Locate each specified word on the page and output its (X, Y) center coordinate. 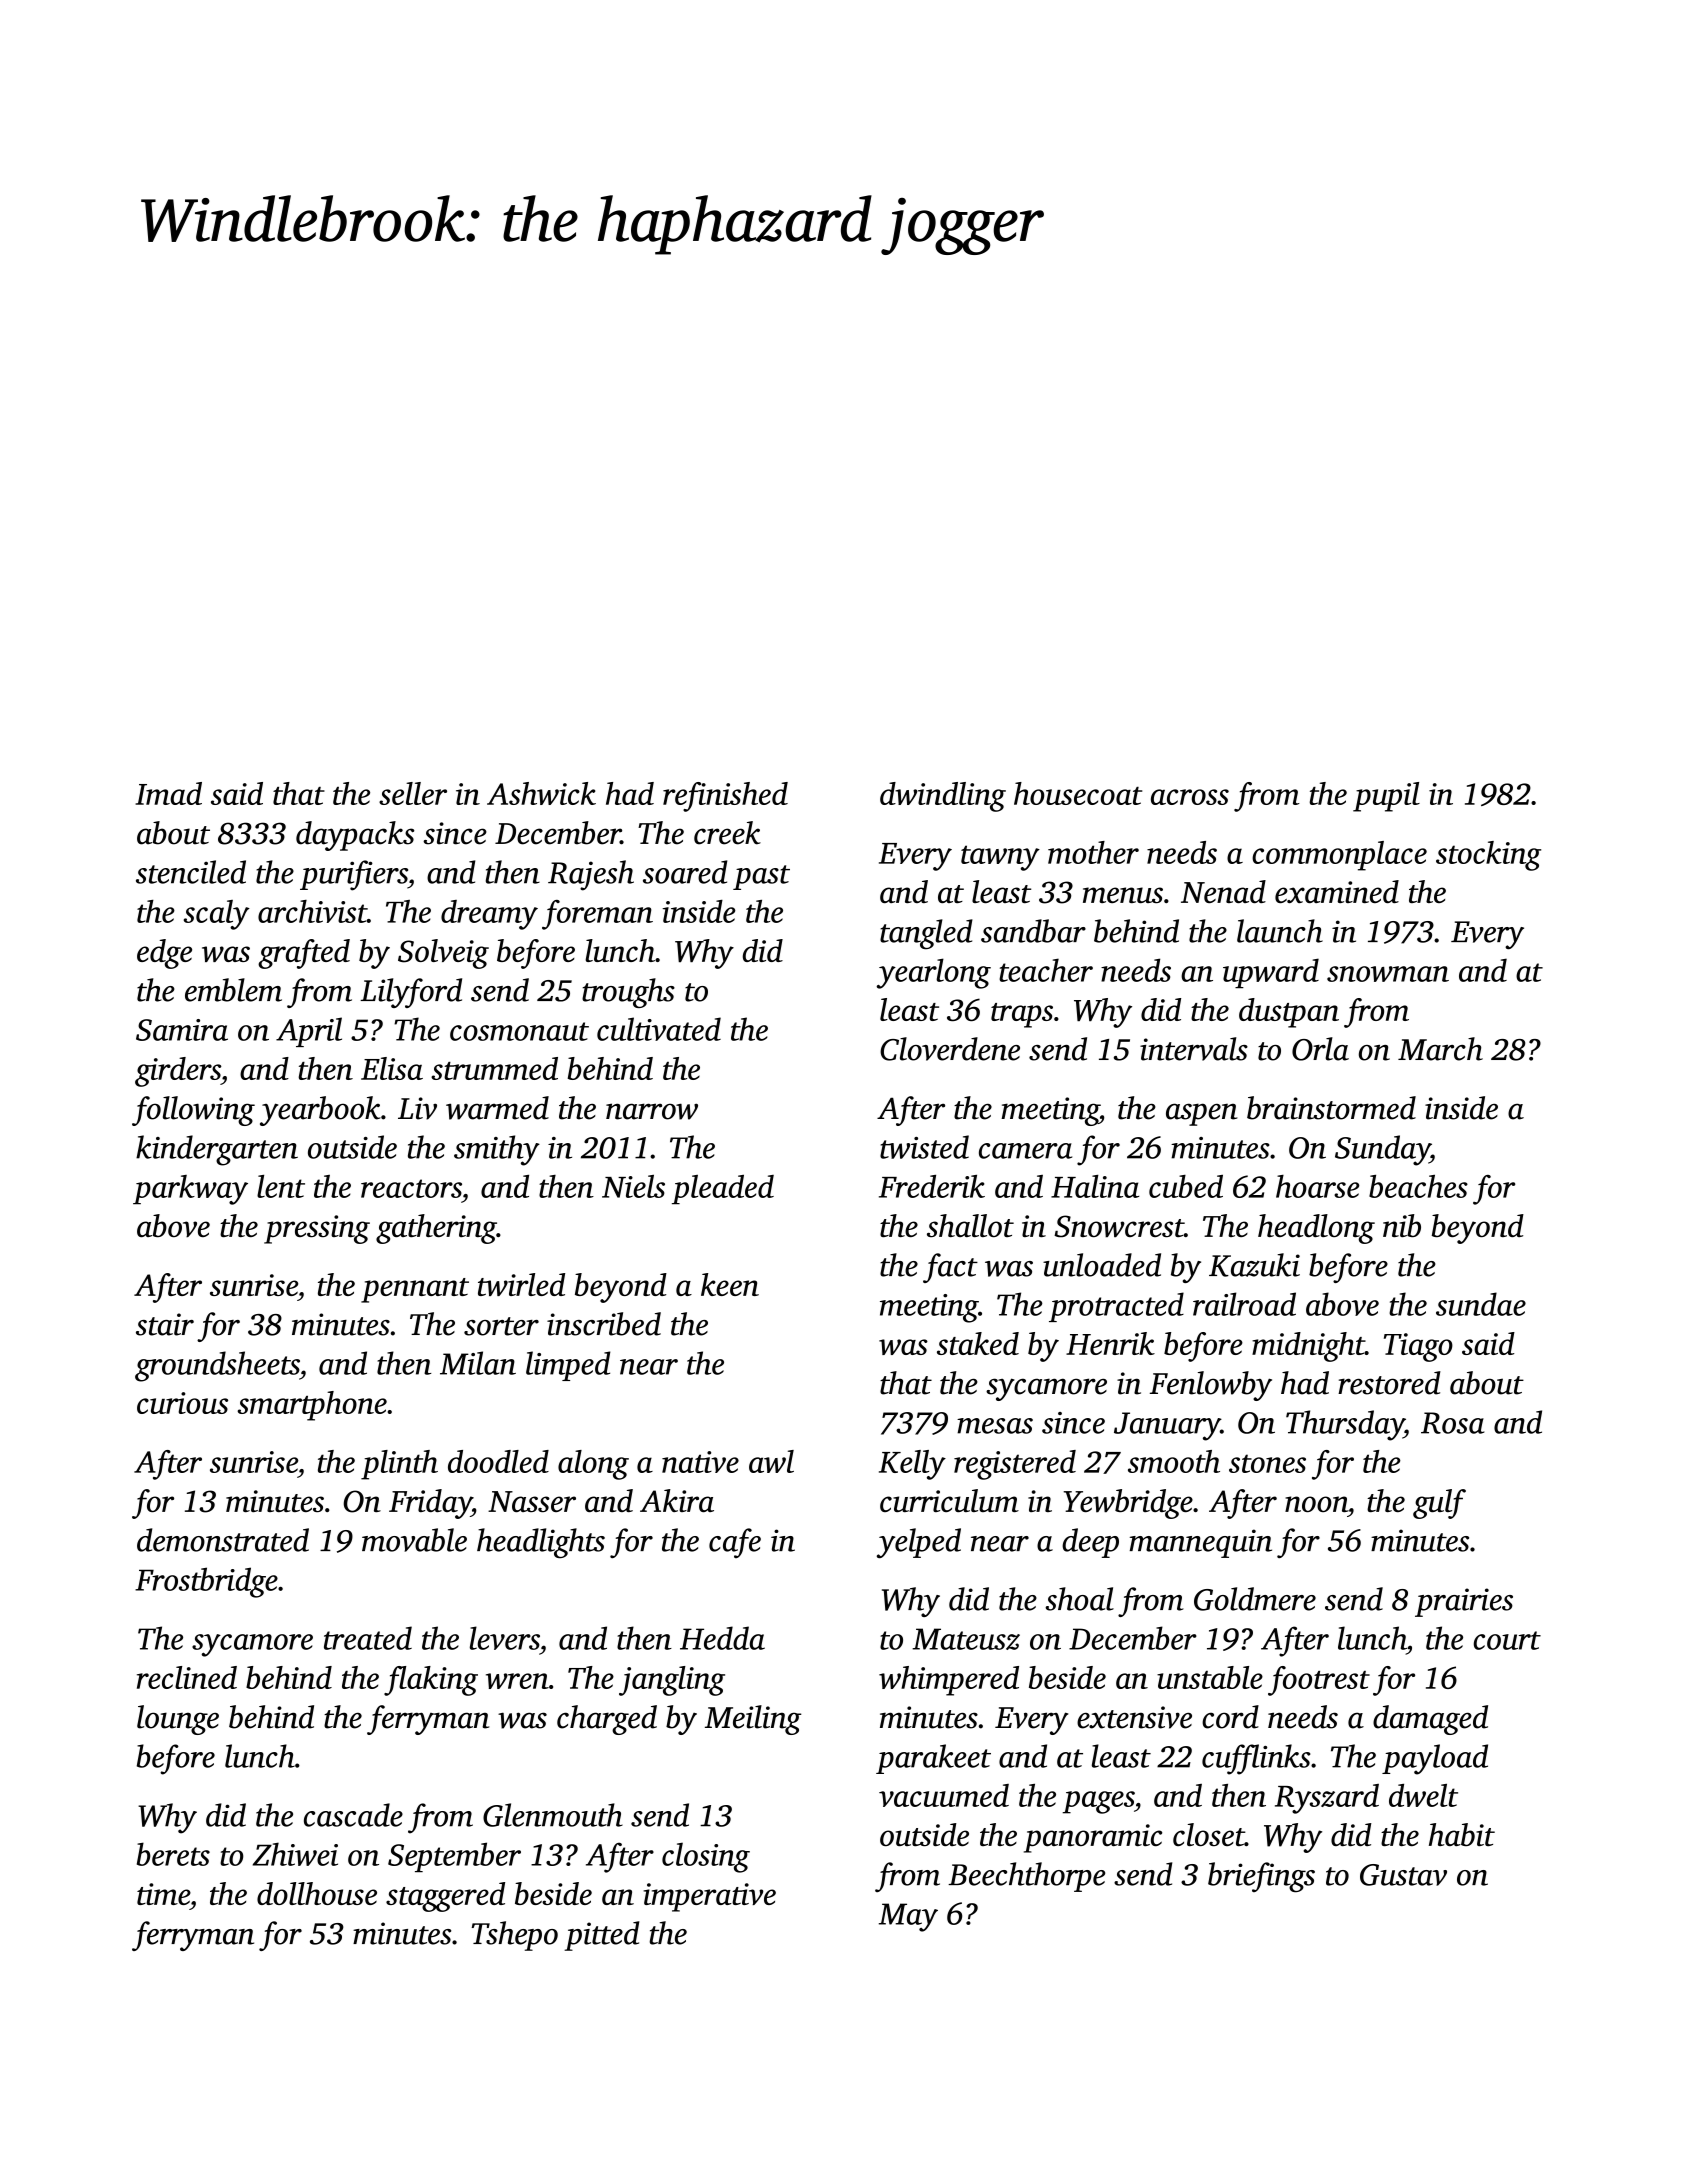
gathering (436, 1229)
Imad (168, 793)
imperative (709, 1897)
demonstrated (223, 1540)
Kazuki (1254, 1265)
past (761, 877)
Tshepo (515, 1936)
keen (730, 1284)
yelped (919, 1543)
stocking (1488, 856)
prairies (1464, 1602)
